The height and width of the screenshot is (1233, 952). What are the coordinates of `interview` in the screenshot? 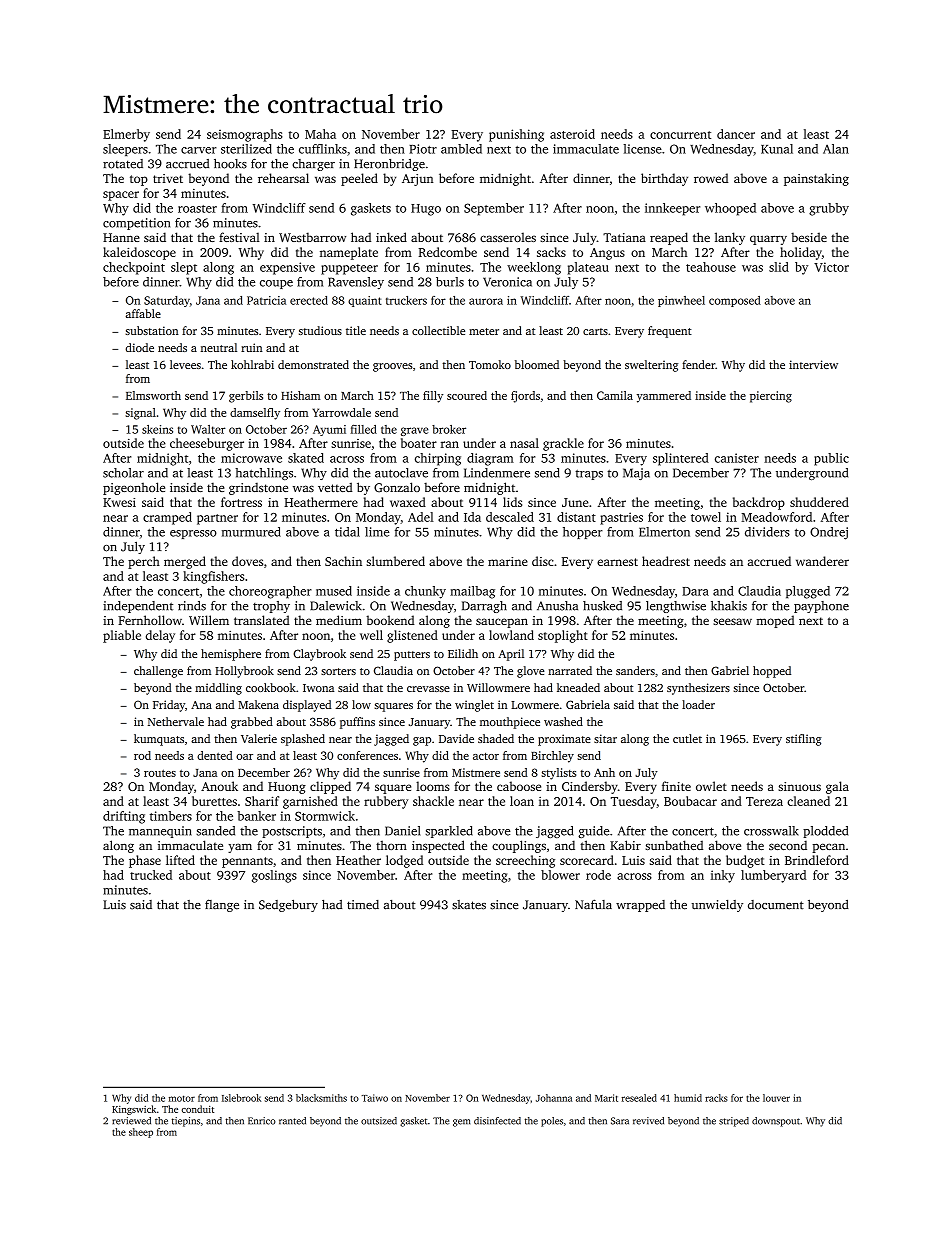 It's located at (813, 364).
